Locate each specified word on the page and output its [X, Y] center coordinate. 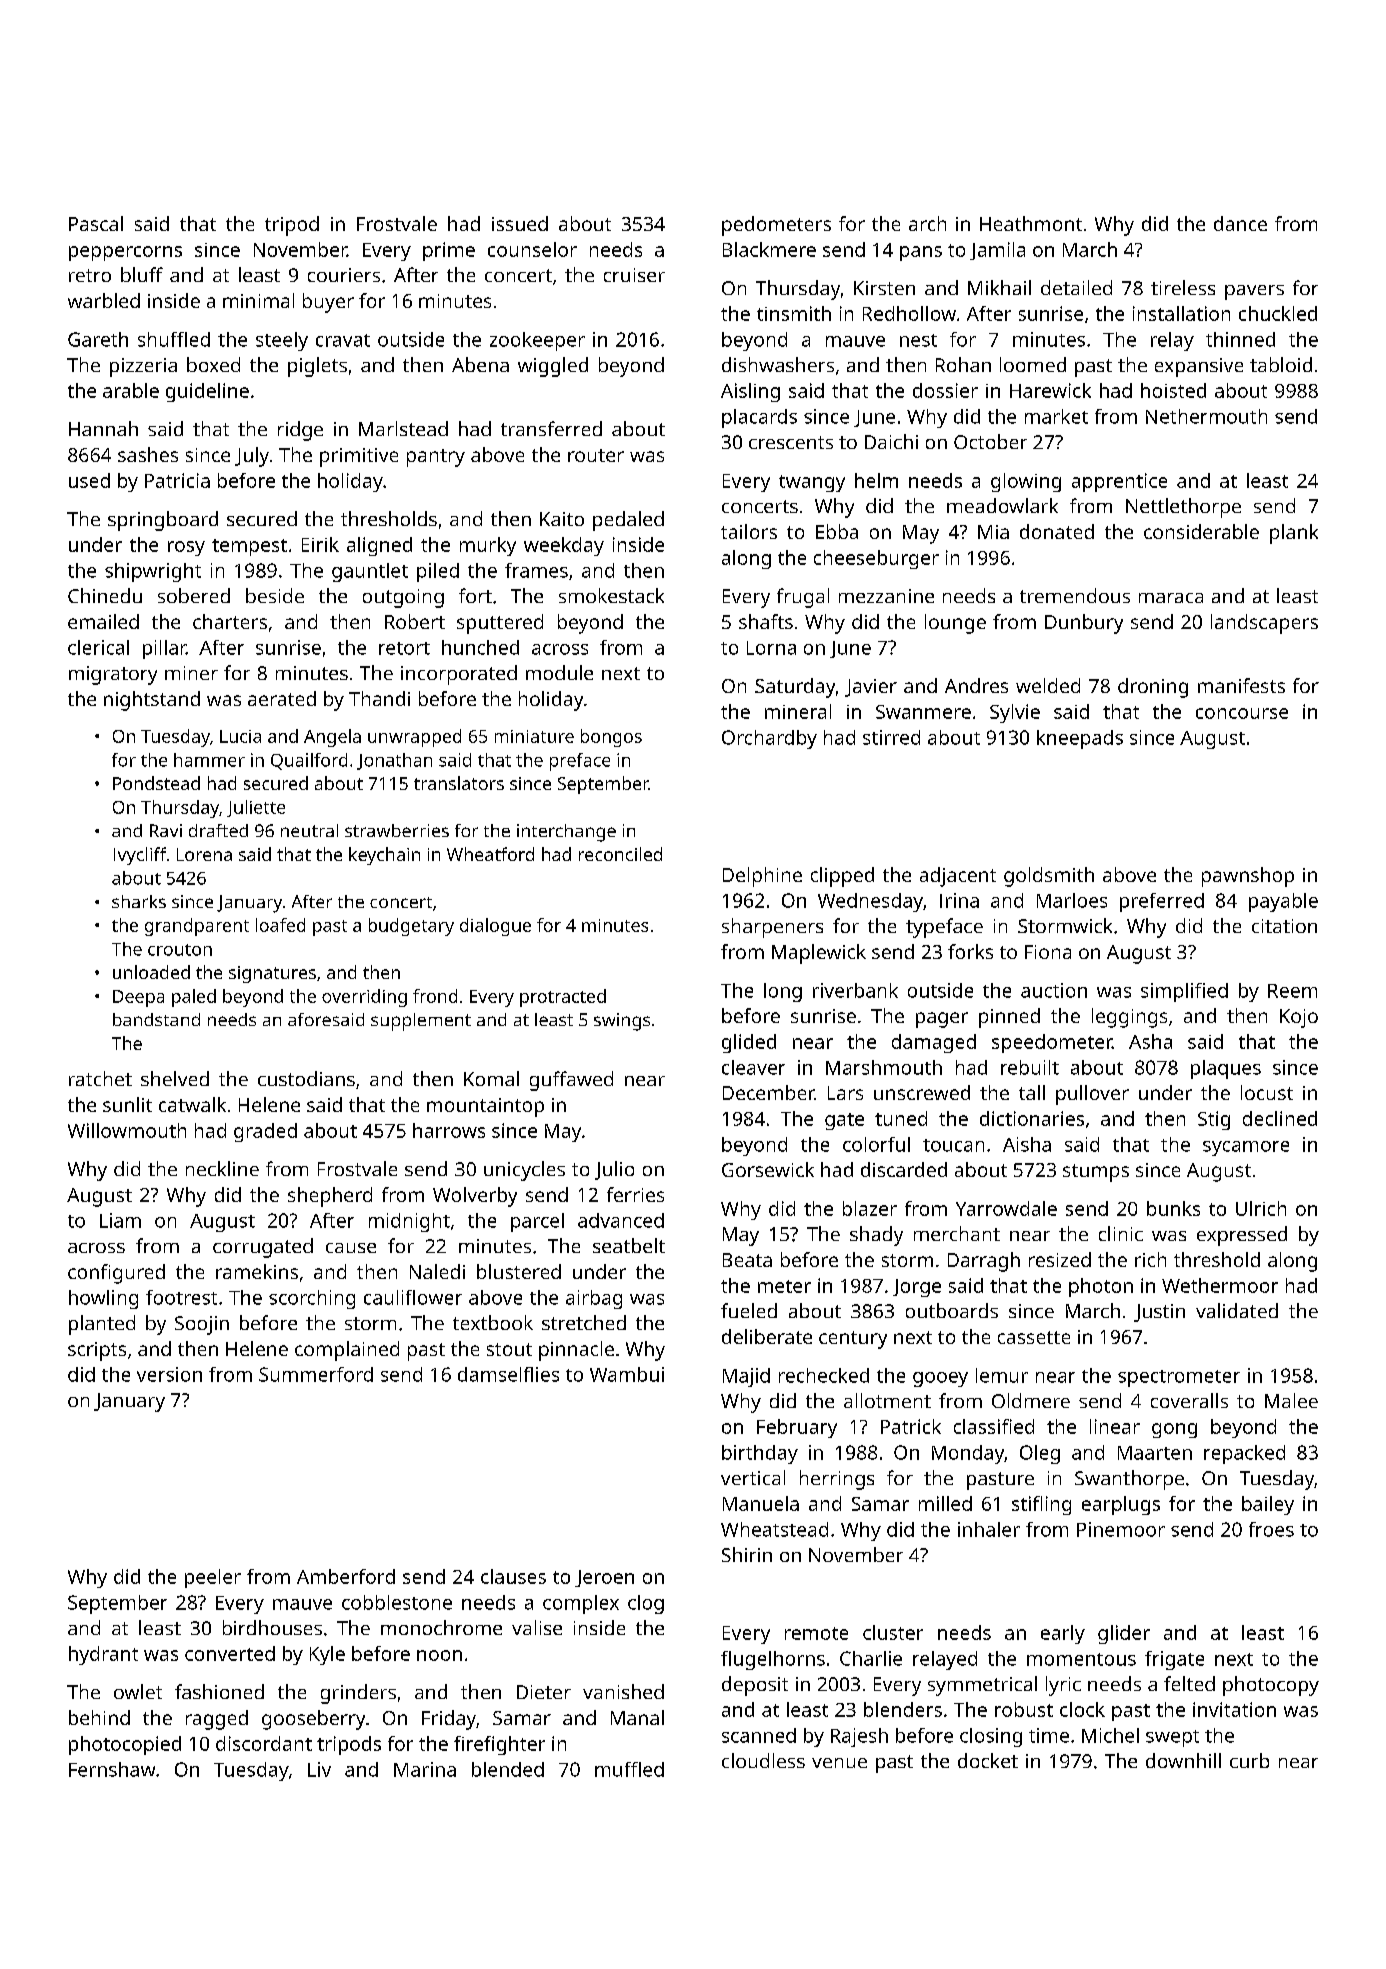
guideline [207, 392]
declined [1280, 1118]
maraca [1171, 598]
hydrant [103, 1655]
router [596, 455]
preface [580, 762]
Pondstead [156, 783]
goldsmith [1049, 877]
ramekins [257, 1271]
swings [622, 1022]
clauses [513, 1576]
